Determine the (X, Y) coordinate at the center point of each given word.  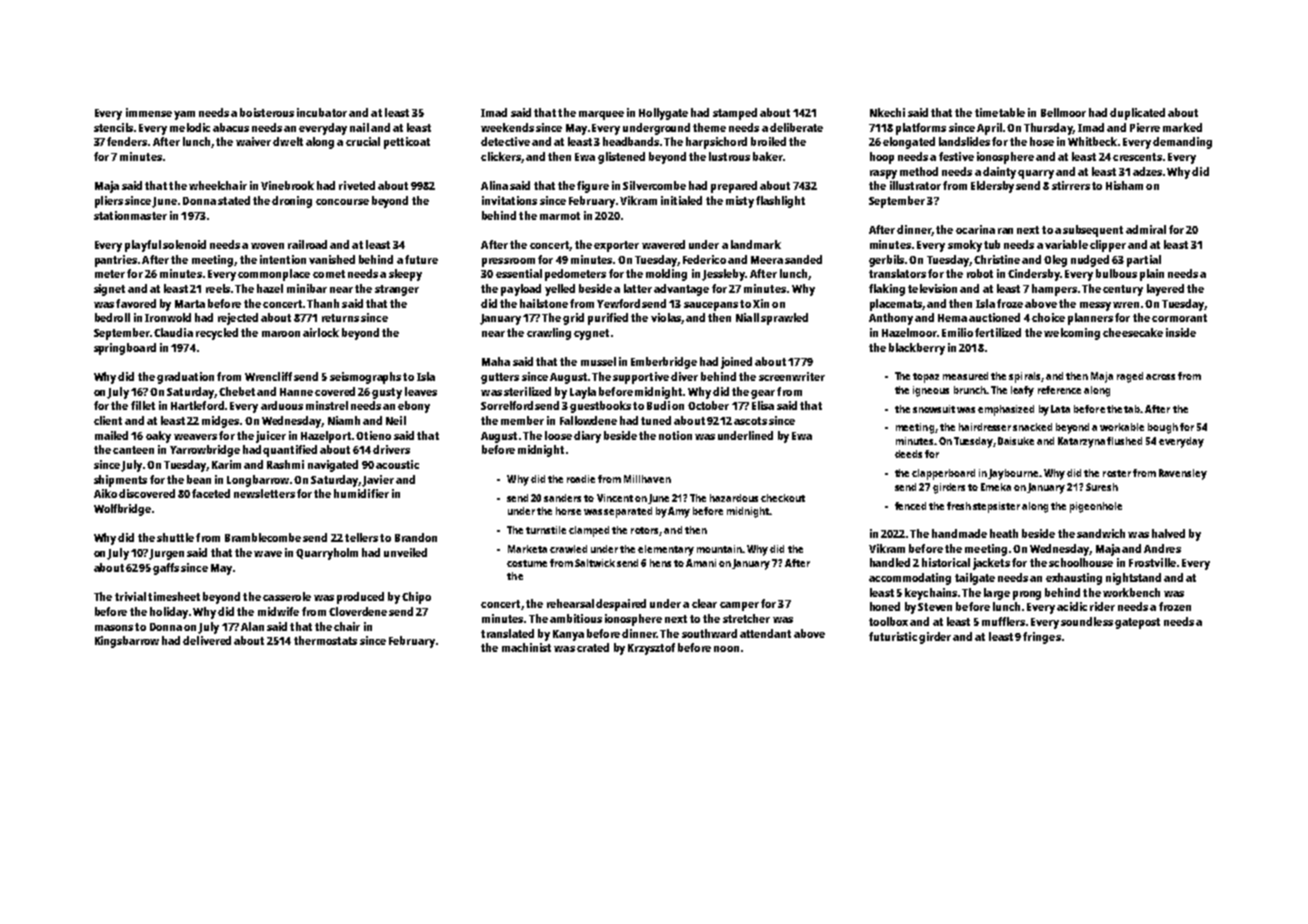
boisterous (267, 112)
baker (768, 156)
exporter (616, 246)
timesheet (174, 596)
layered (1165, 290)
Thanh (323, 303)
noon (726, 649)
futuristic (893, 636)
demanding (1182, 143)
